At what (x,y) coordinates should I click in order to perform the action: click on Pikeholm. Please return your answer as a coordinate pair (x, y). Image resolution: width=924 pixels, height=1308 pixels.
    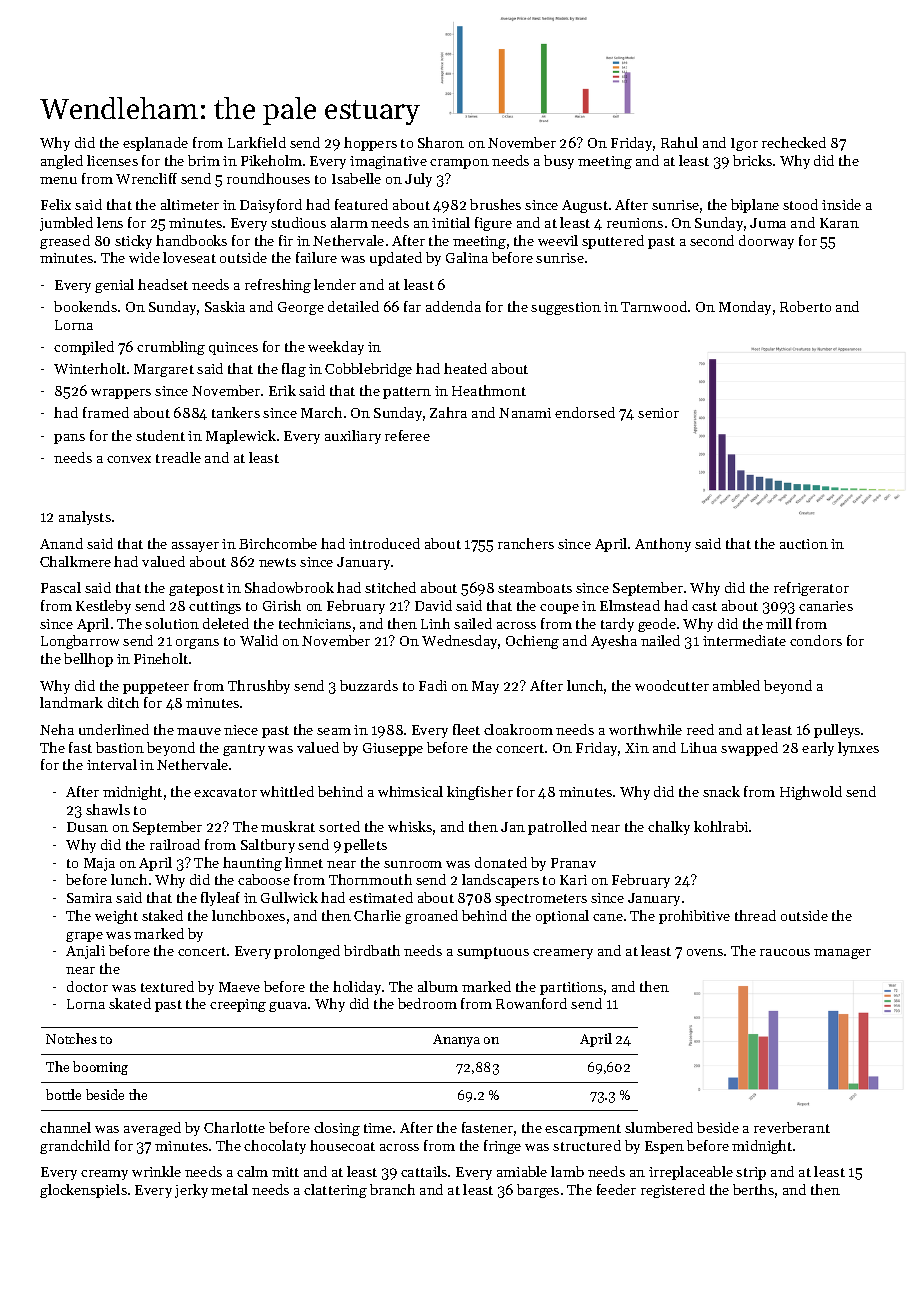
    Looking at the image, I should click on (271, 160).
